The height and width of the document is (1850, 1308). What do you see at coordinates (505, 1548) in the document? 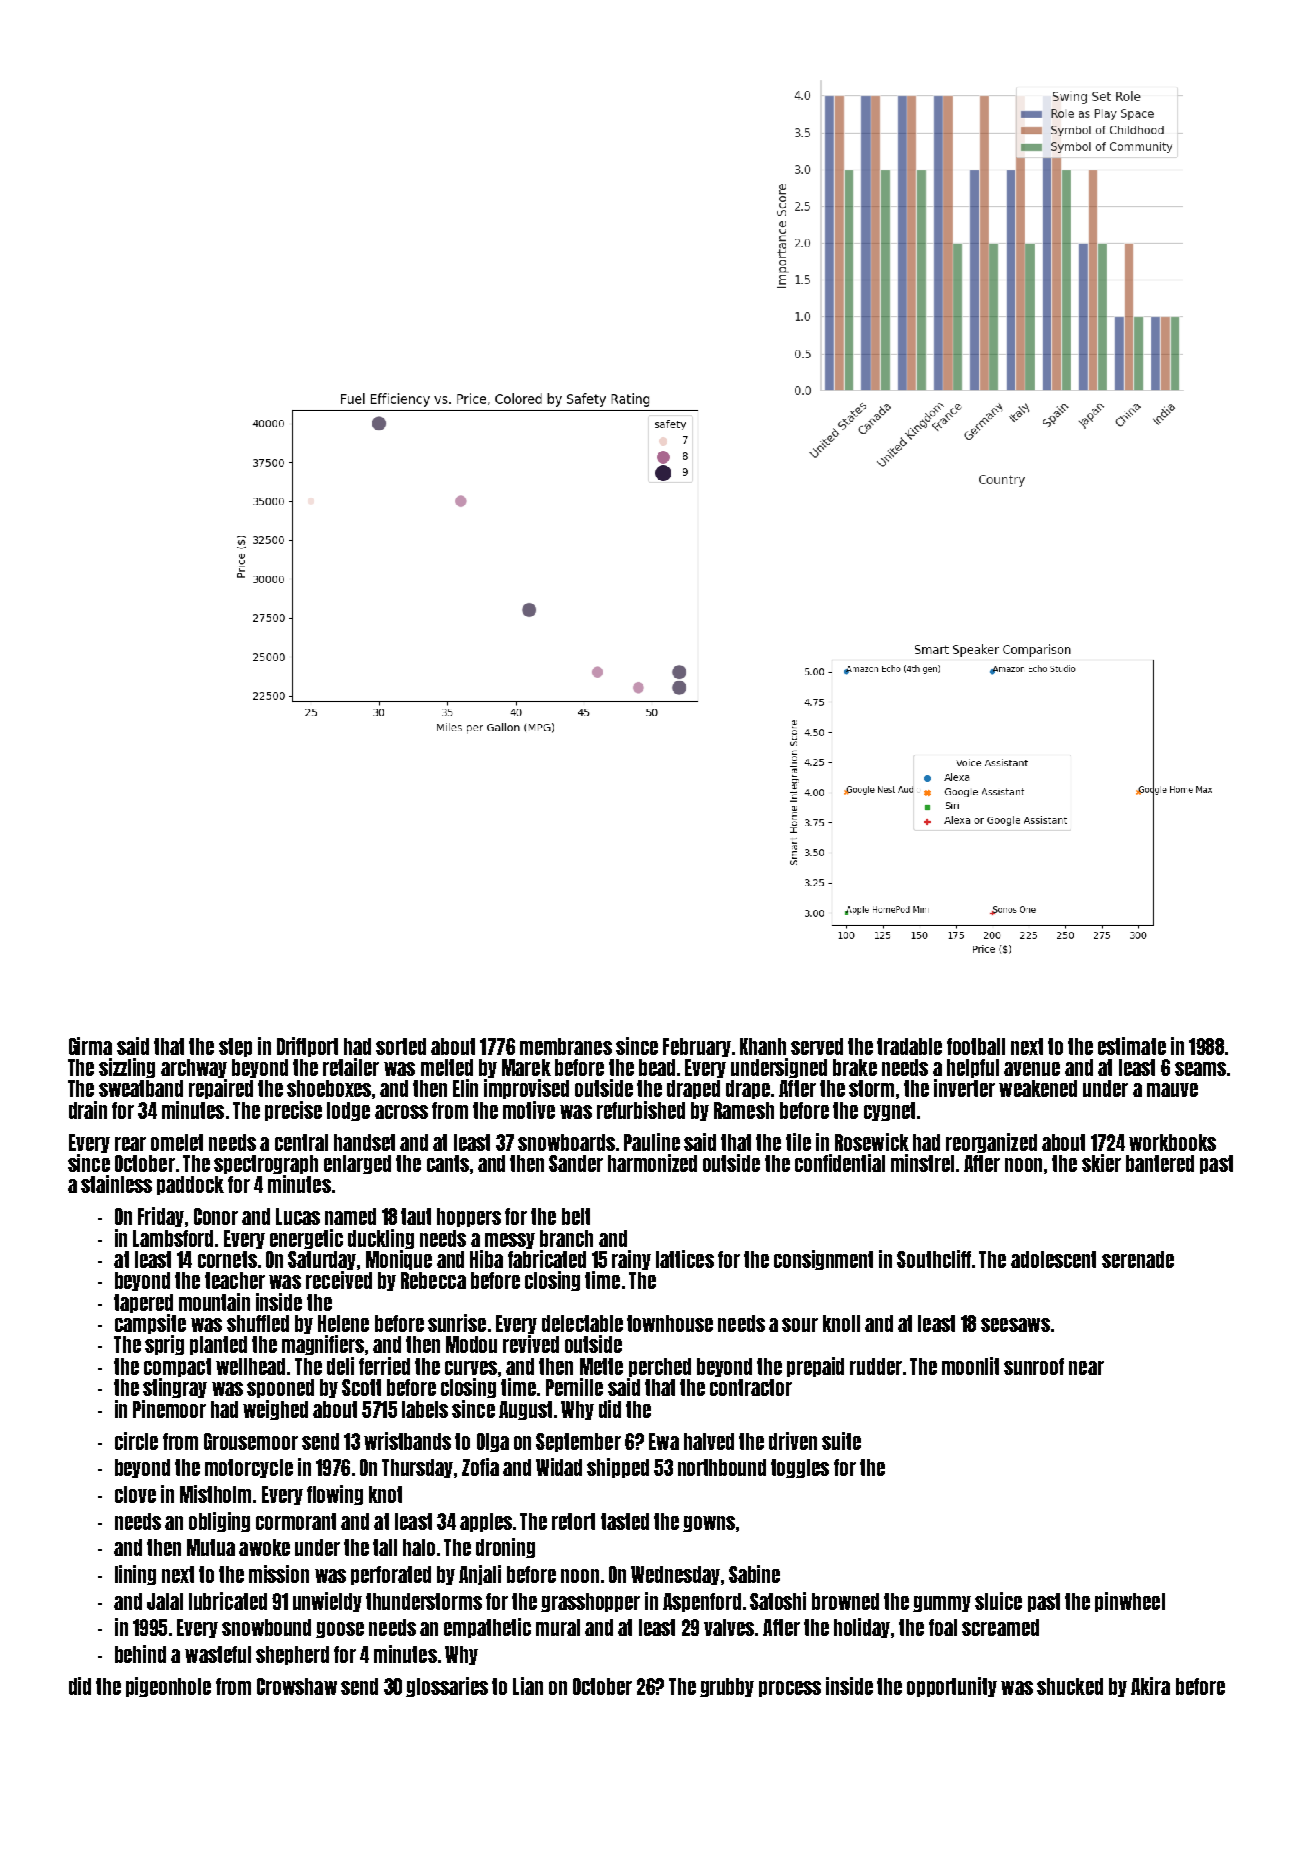
I see `droning` at bounding box center [505, 1548].
